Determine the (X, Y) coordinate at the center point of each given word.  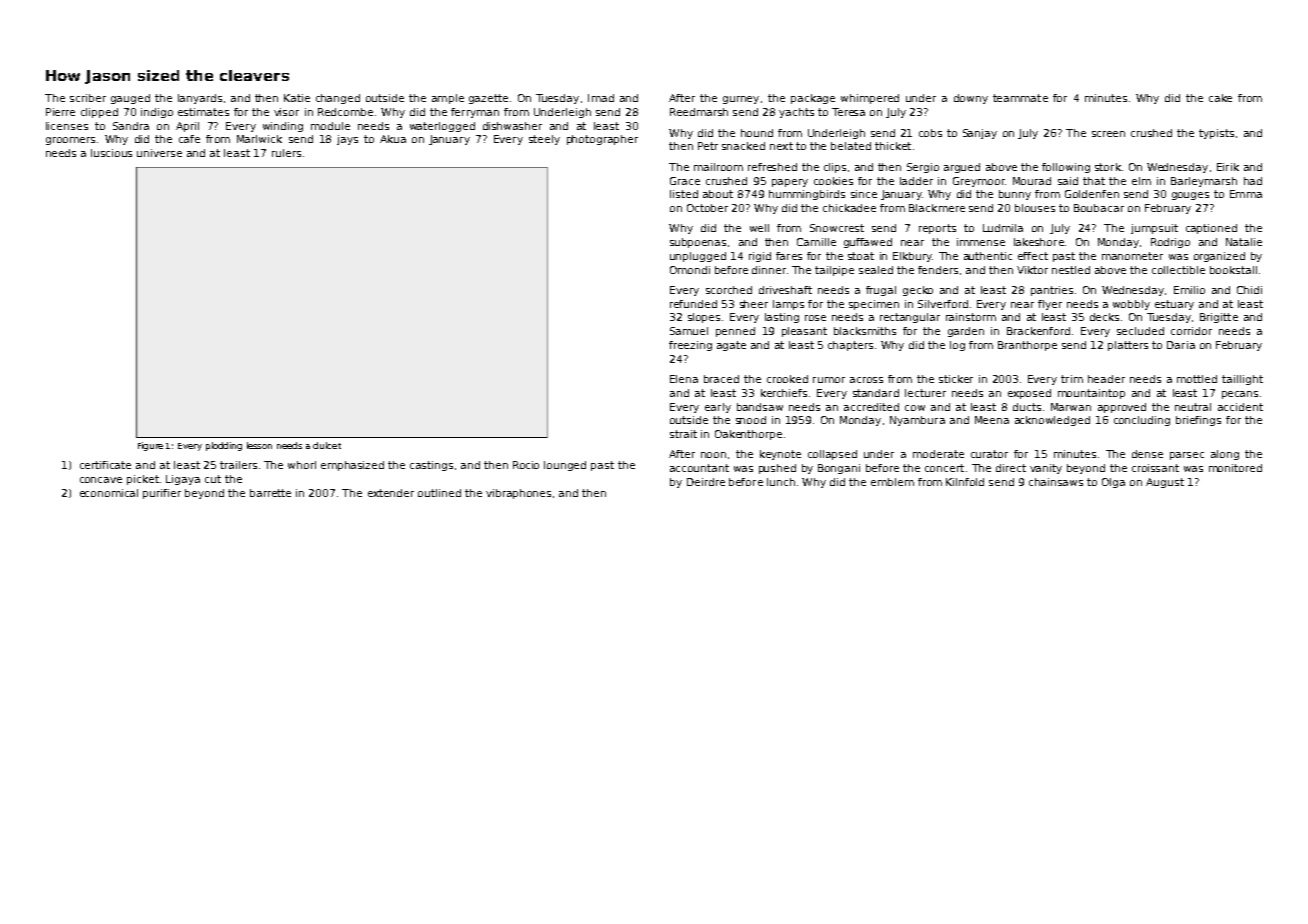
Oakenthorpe (748, 435)
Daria (1181, 345)
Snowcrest (837, 228)
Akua (393, 139)
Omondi (690, 270)
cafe (189, 139)
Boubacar (1099, 208)
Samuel (689, 331)
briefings (1198, 421)
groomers (70, 141)
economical (109, 493)
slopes (704, 318)
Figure (150, 446)
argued (962, 168)
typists (1216, 134)
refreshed (772, 167)
